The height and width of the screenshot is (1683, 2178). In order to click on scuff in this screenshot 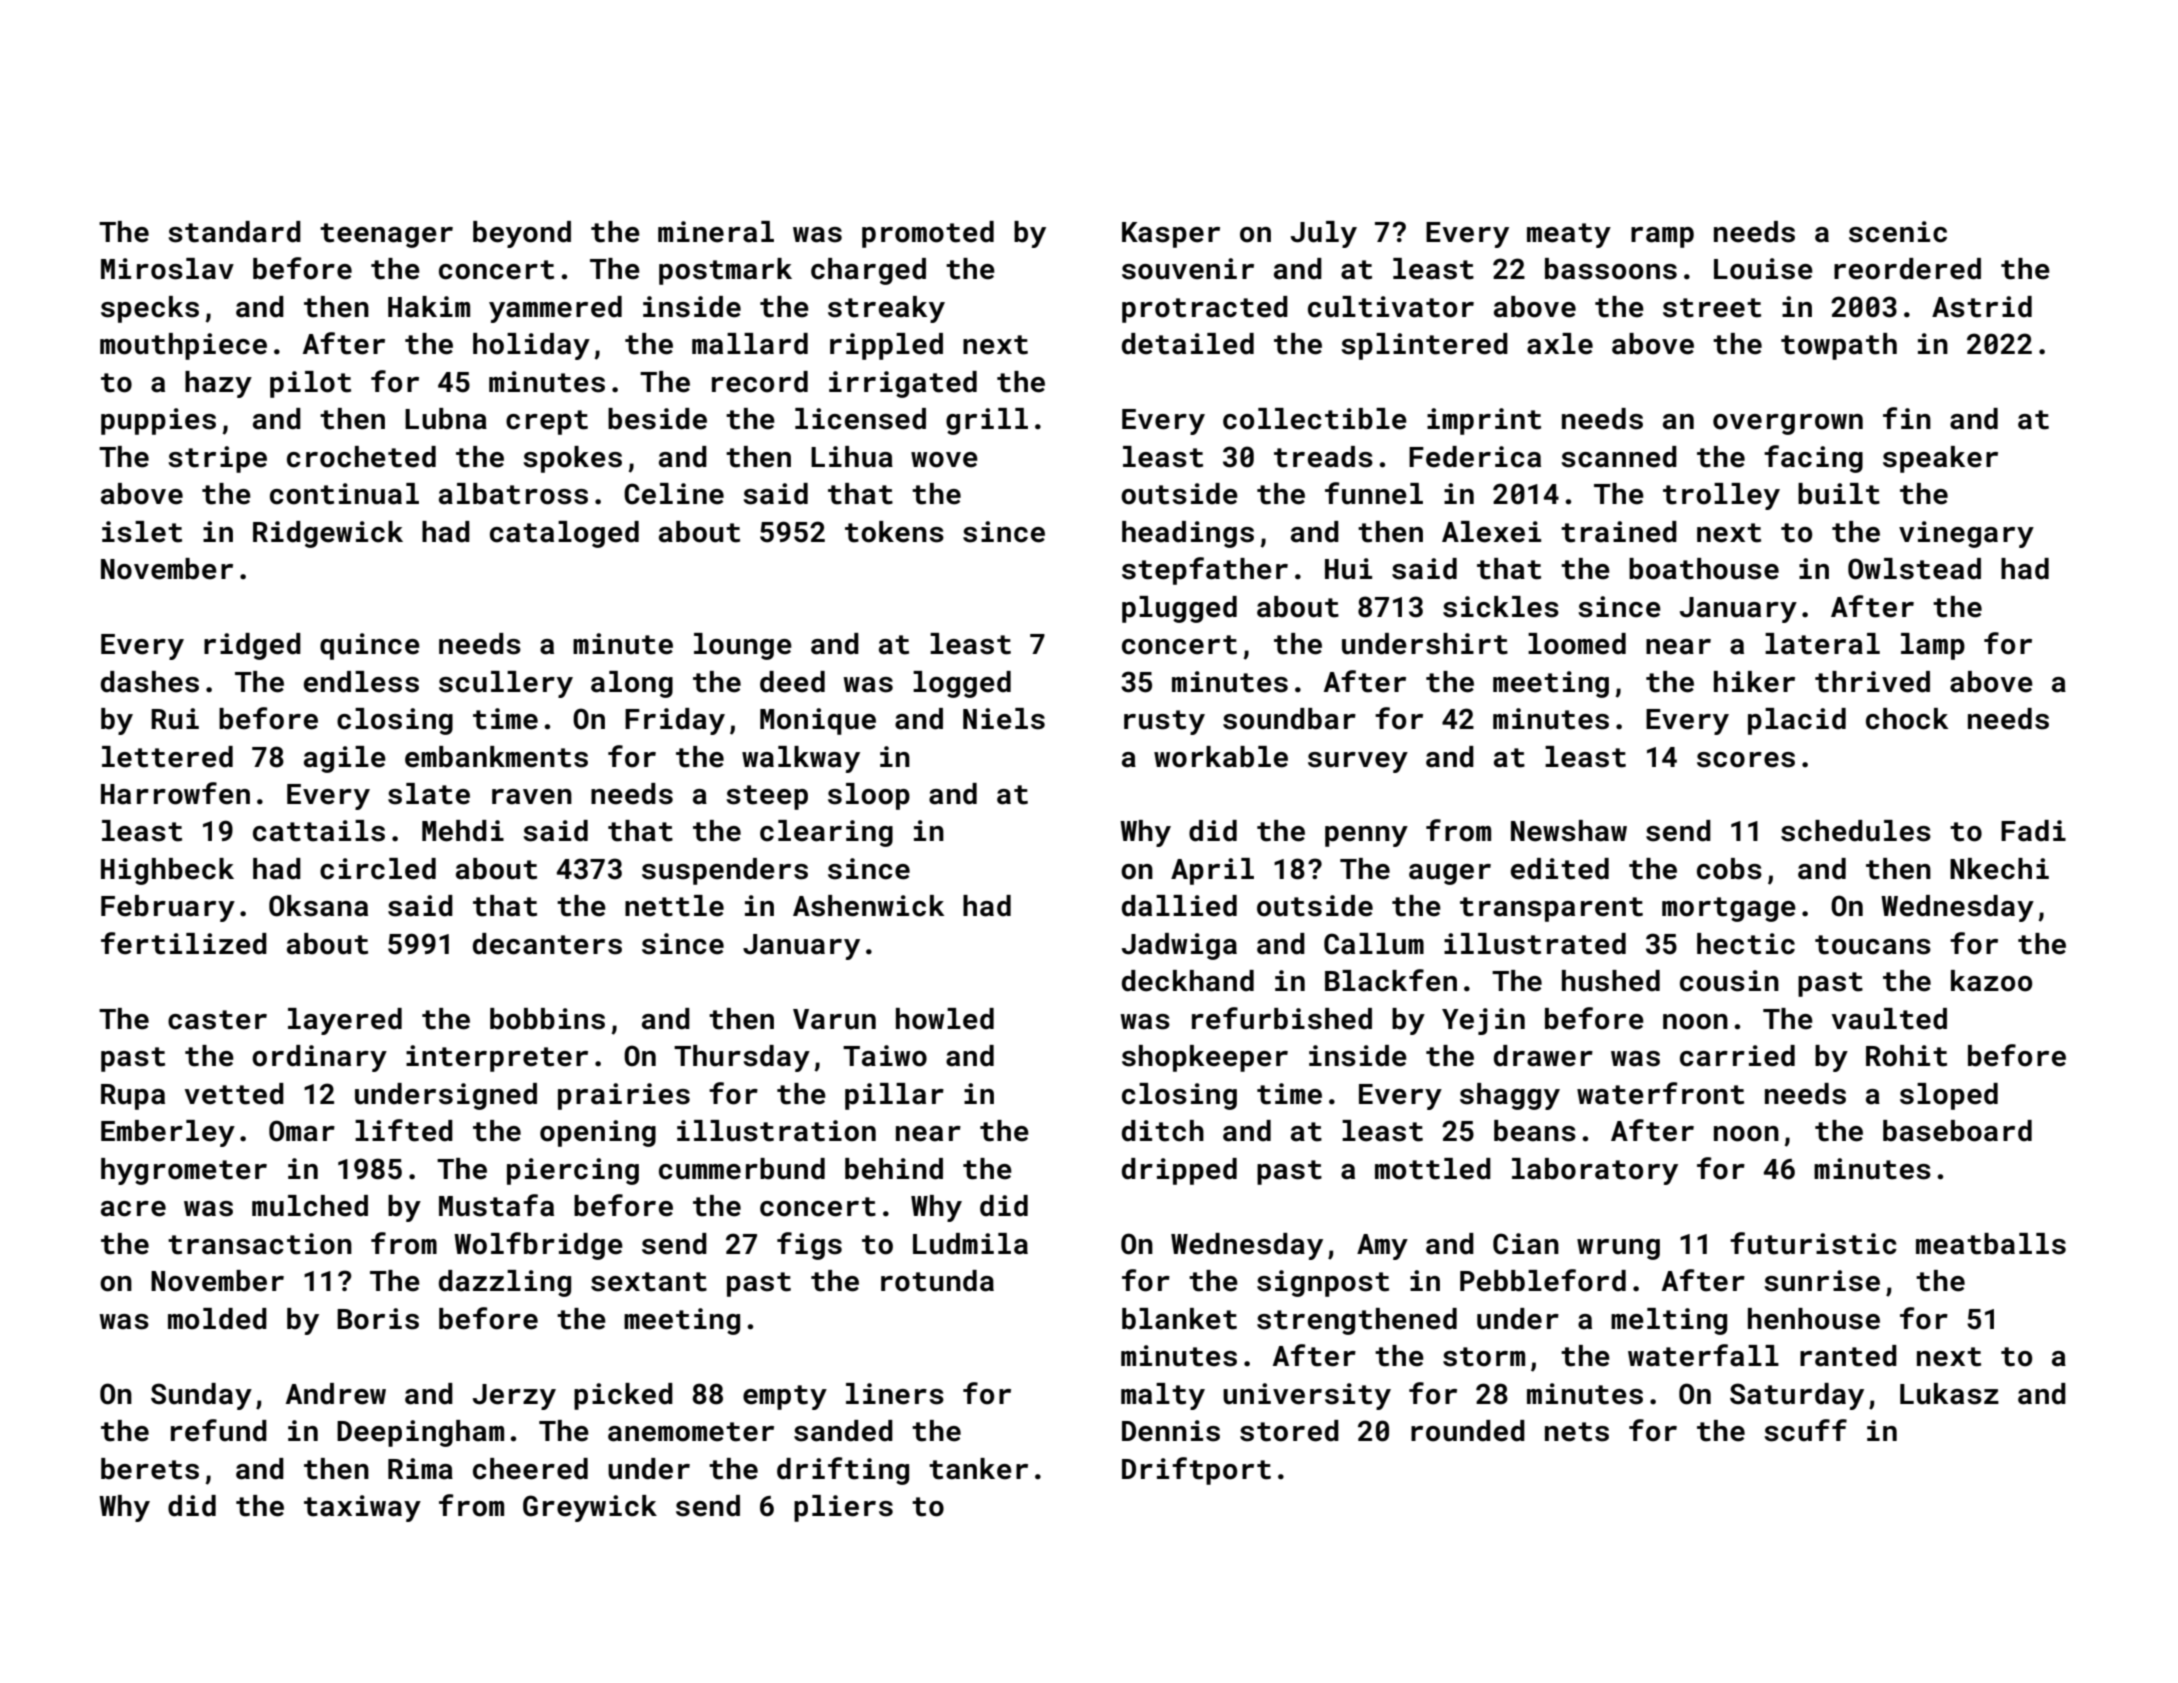, I will do `click(1805, 1430)`.
